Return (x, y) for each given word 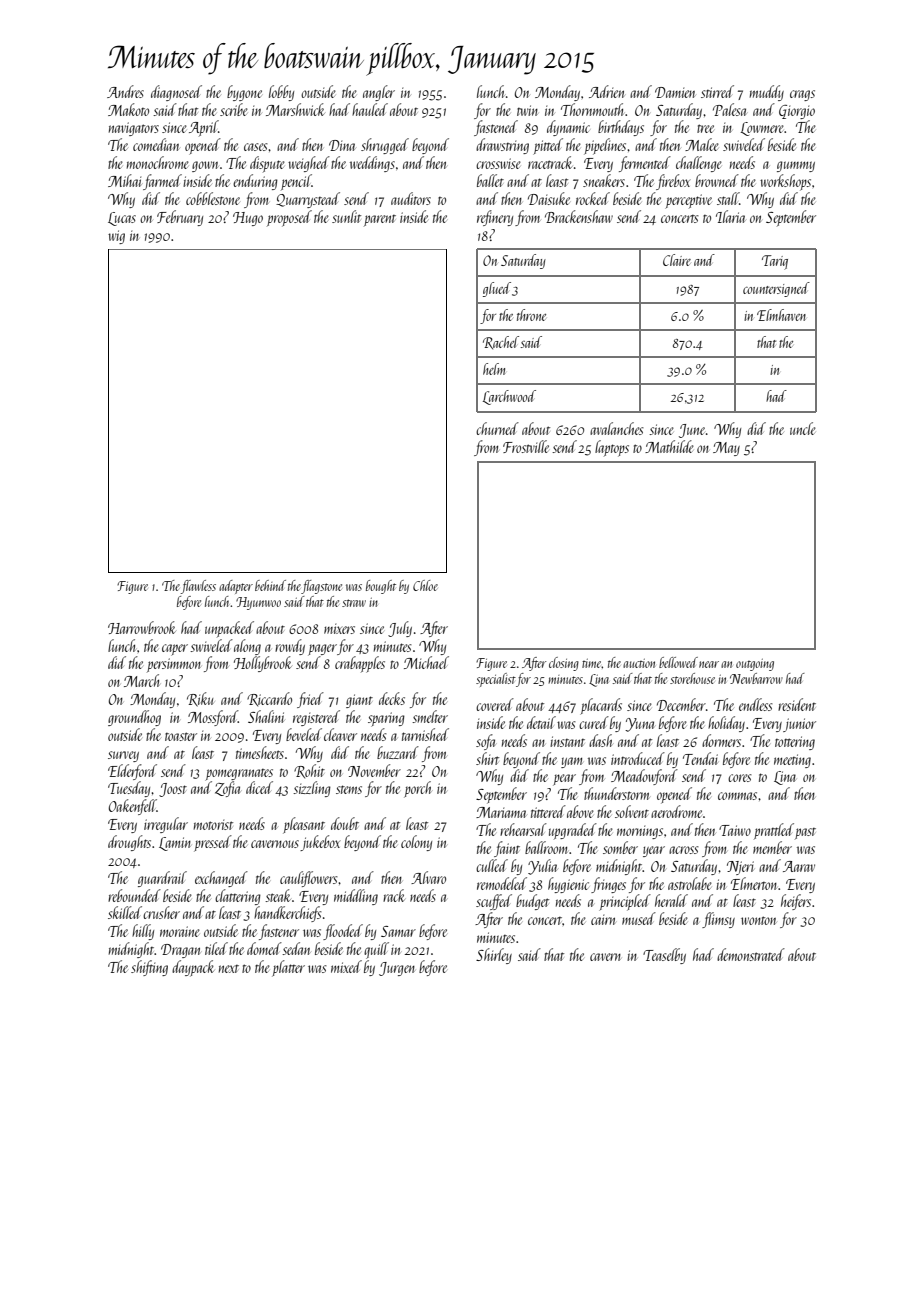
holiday (726, 724)
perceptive (688, 201)
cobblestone (213, 198)
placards (601, 706)
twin (527, 110)
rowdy (290, 647)
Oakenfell (133, 807)
